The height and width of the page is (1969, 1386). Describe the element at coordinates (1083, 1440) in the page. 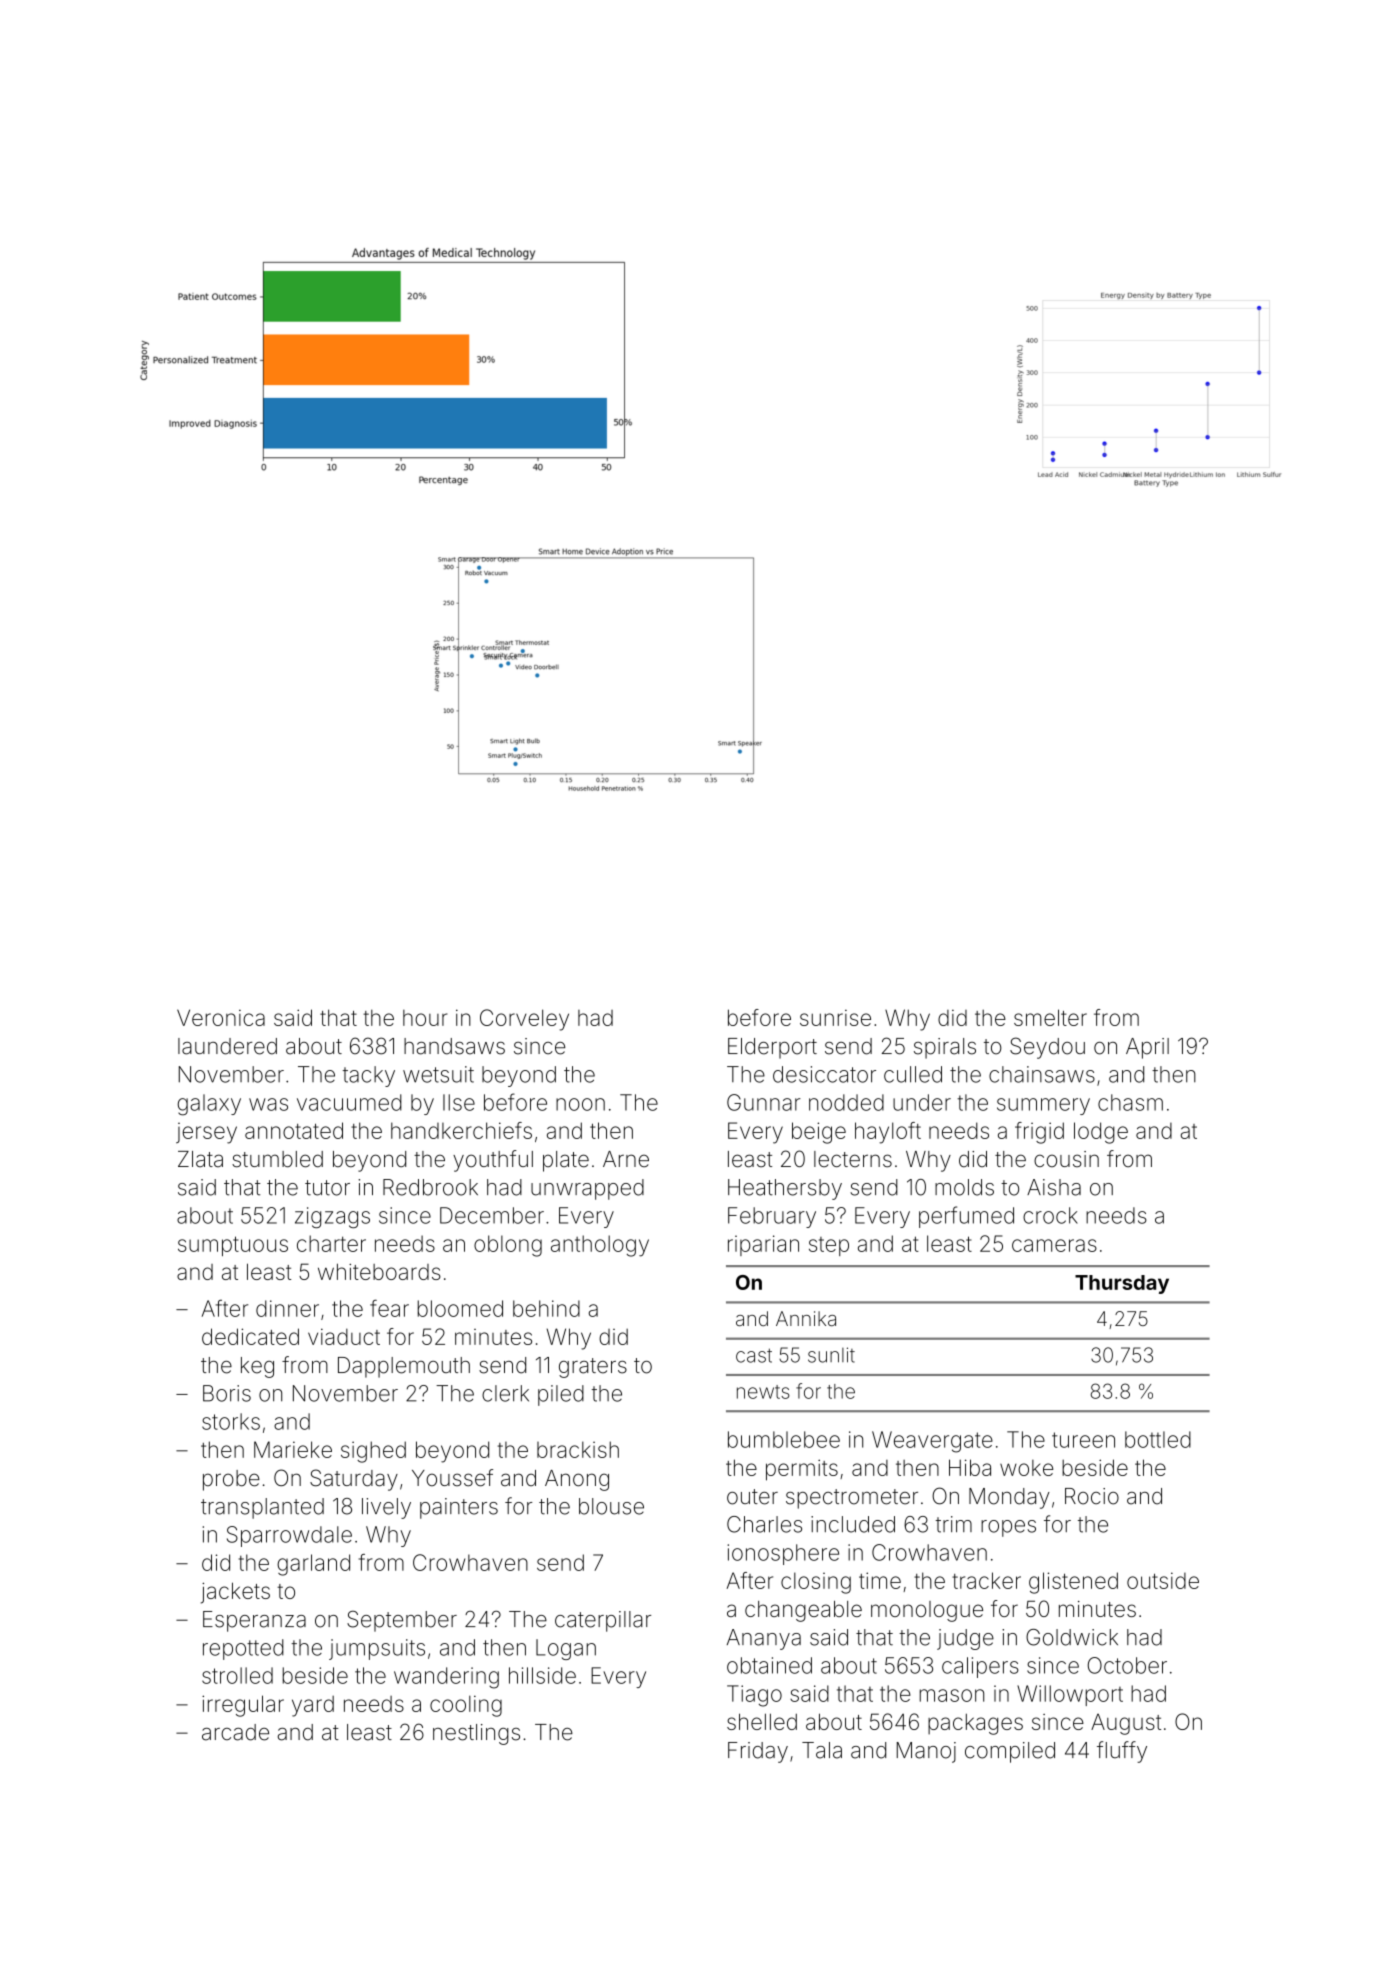

I see `tureen` at that location.
